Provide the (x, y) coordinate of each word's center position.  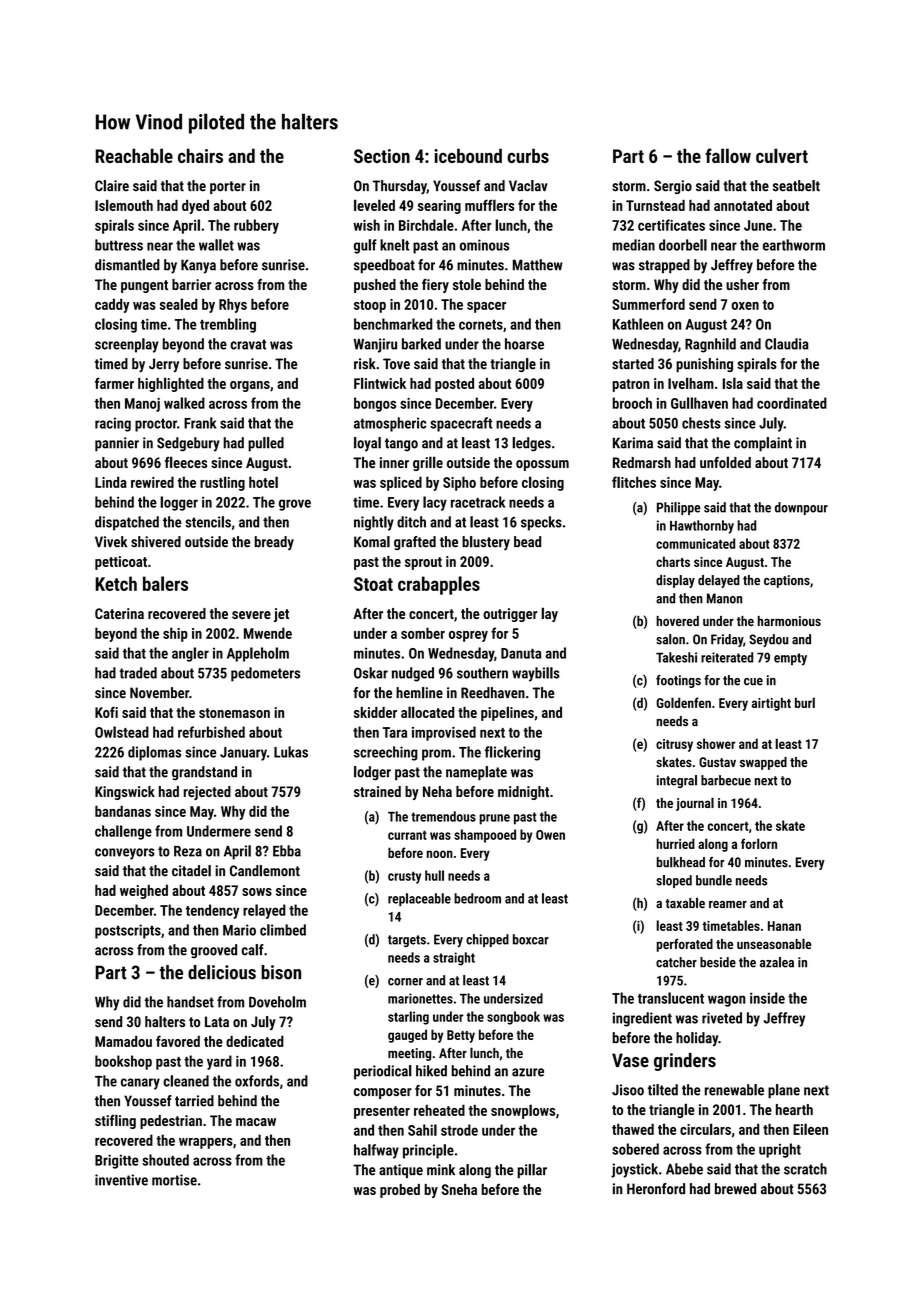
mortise (174, 1180)
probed (400, 1191)
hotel (263, 482)
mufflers (489, 205)
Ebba (287, 851)
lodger (372, 773)
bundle (714, 880)
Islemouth (124, 205)
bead (527, 542)
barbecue (726, 780)
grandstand (204, 773)
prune (494, 819)
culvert (782, 155)
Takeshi (676, 657)
